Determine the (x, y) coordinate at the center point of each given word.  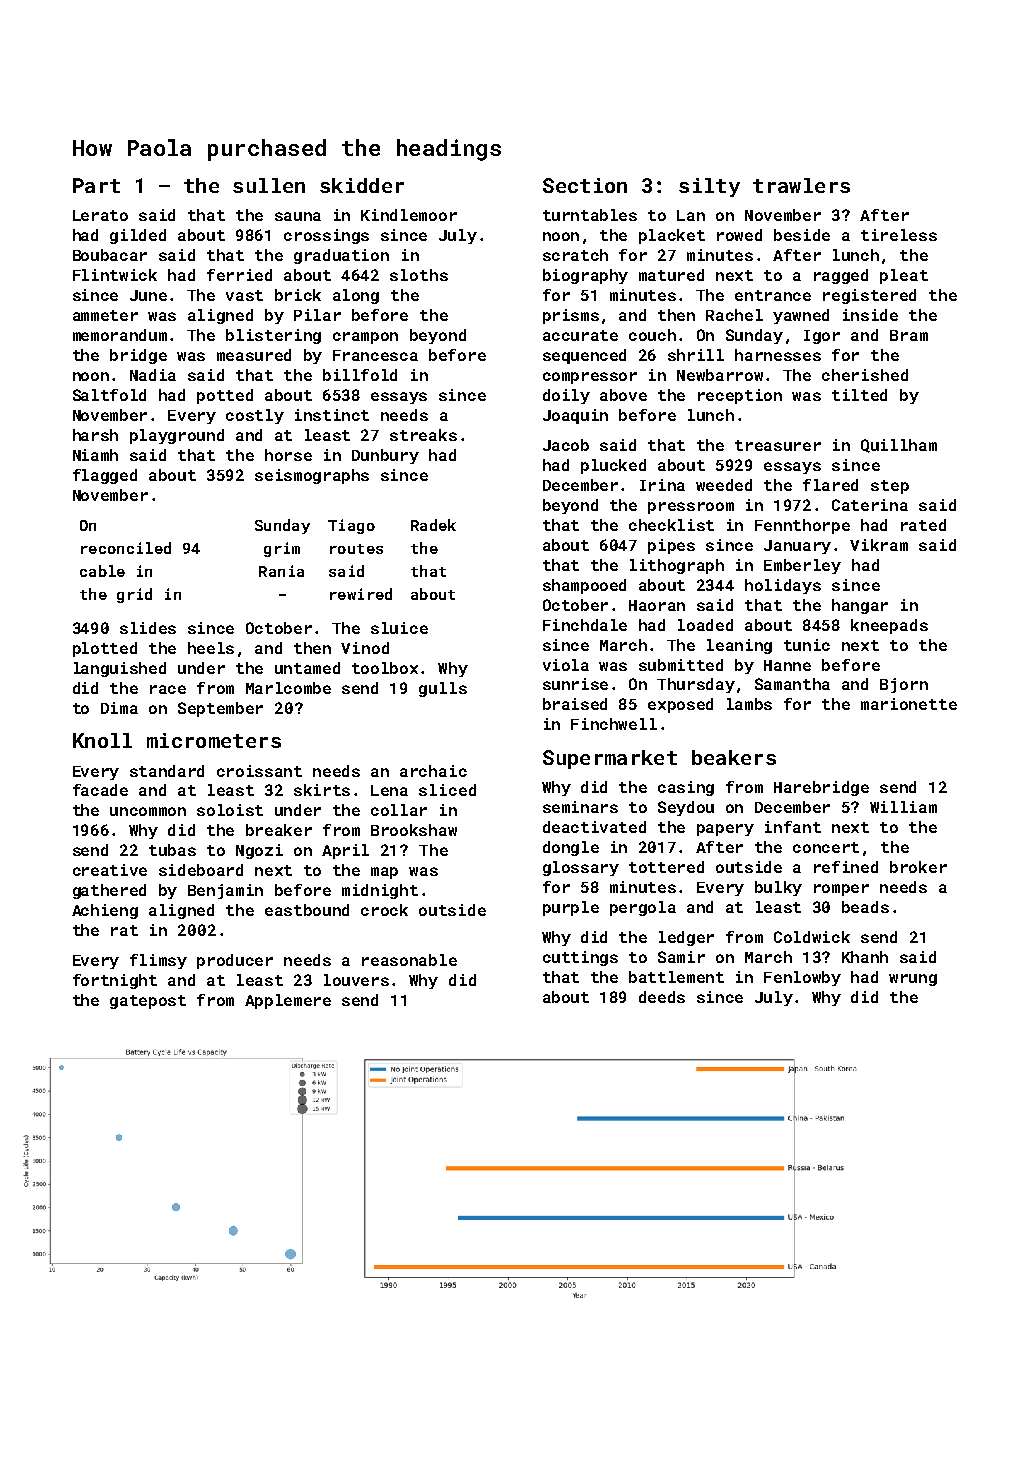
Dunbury (385, 456)
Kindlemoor (409, 215)
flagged (105, 476)
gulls (443, 689)
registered (869, 296)
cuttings (580, 958)
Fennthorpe (802, 526)
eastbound (307, 910)
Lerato (100, 215)
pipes (671, 546)
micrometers (214, 740)
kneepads (889, 626)
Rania (281, 571)
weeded (724, 485)
